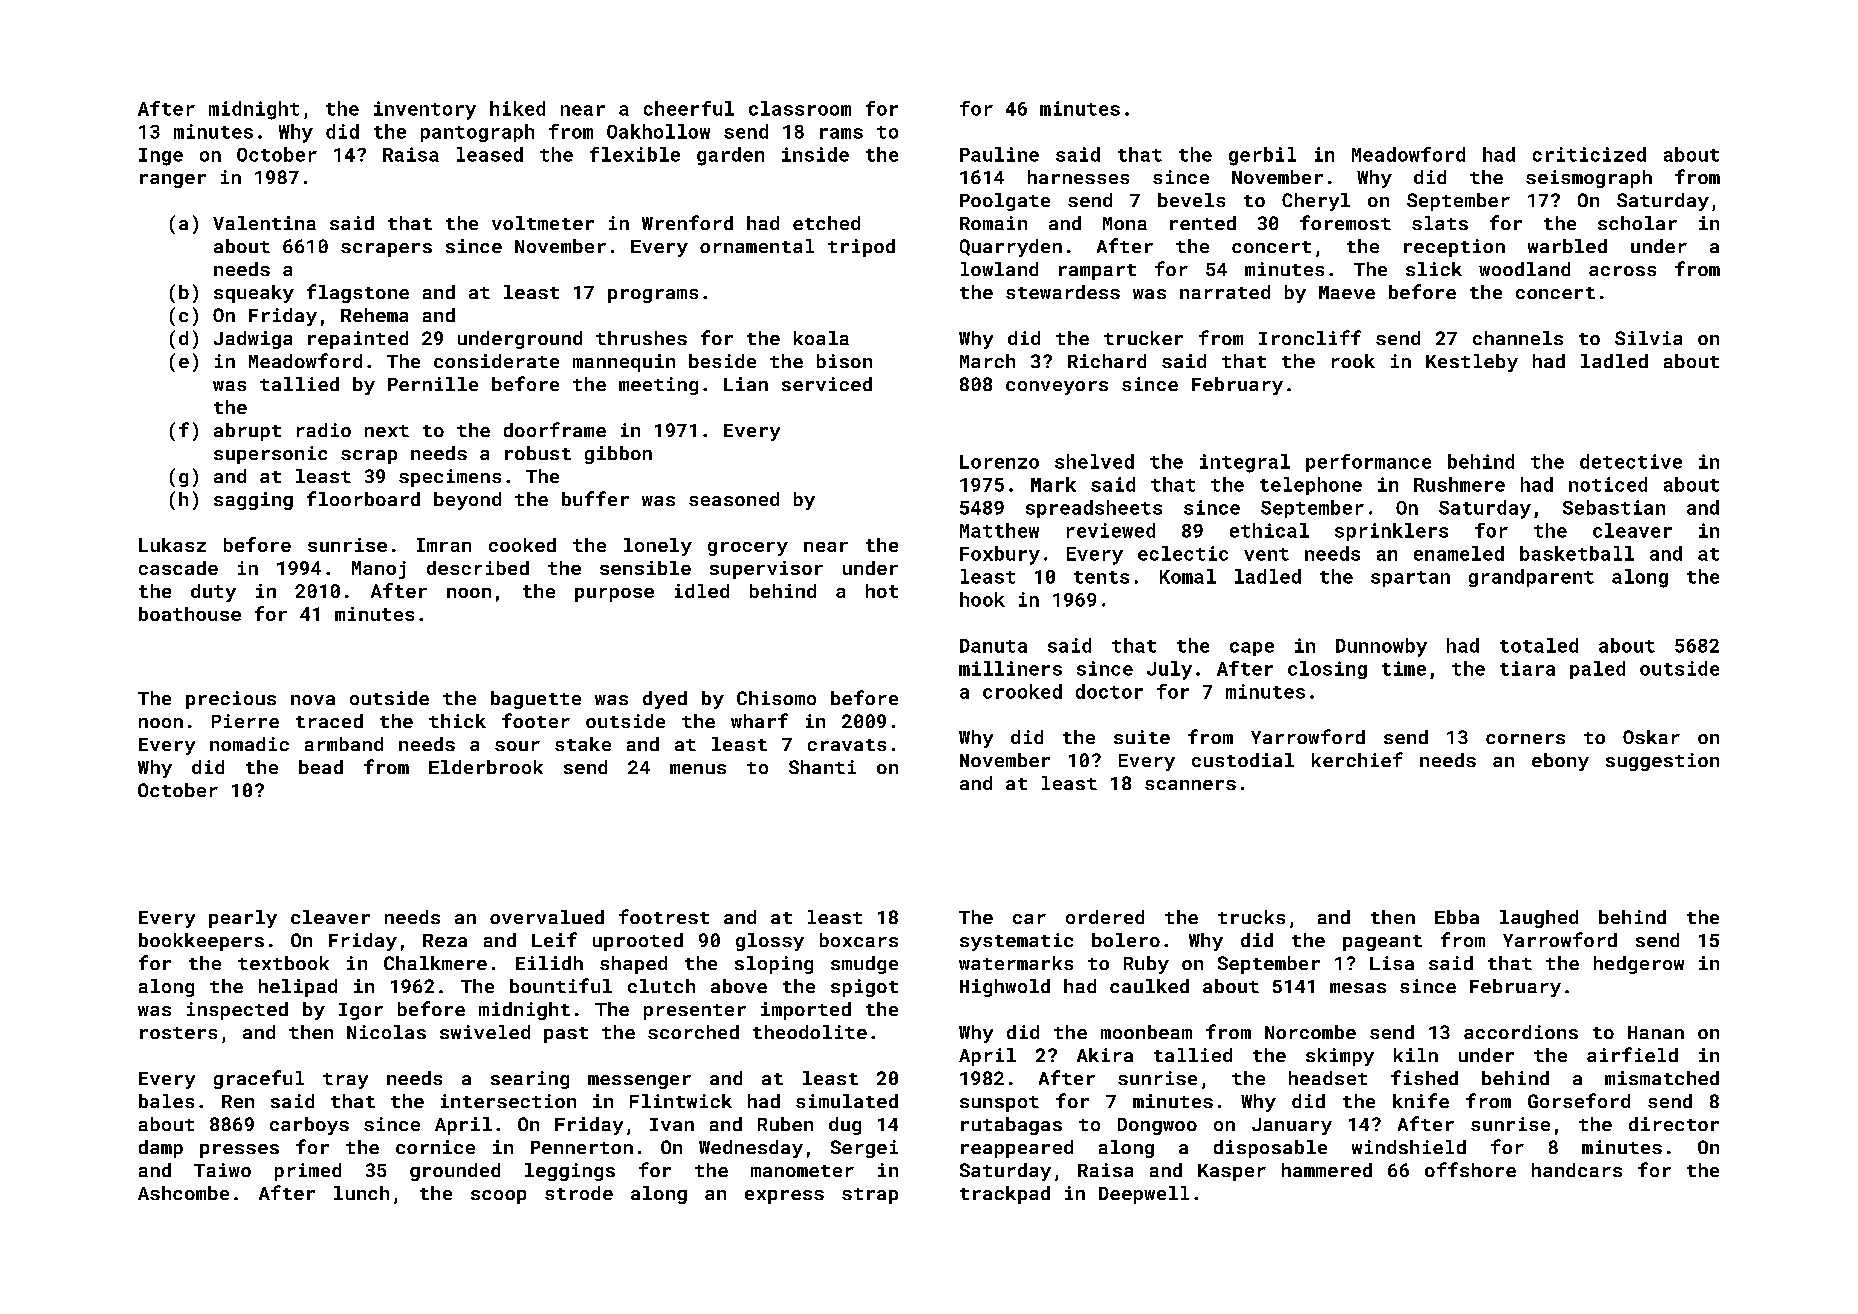 The height and width of the page is (1314, 1858). Describe the element at coordinates (308, 1172) in the page. I see `primed` at that location.
